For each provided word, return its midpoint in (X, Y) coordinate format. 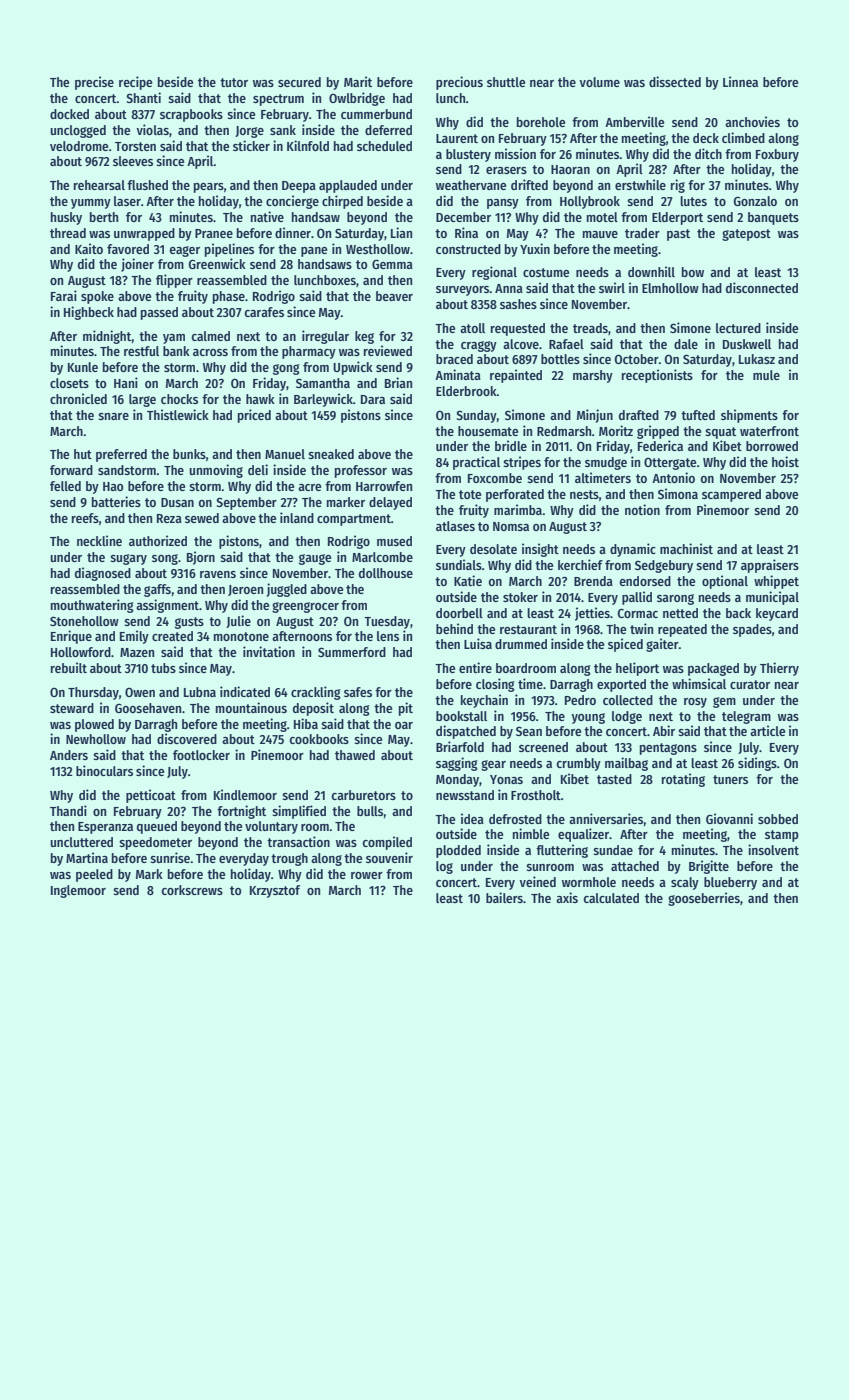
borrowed (772, 446)
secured (299, 82)
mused (394, 541)
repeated (682, 630)
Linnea (740, 81)
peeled (94, 875)
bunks (189, 454)
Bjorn (201, 558)
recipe (135, 83)
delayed (390, 503)
